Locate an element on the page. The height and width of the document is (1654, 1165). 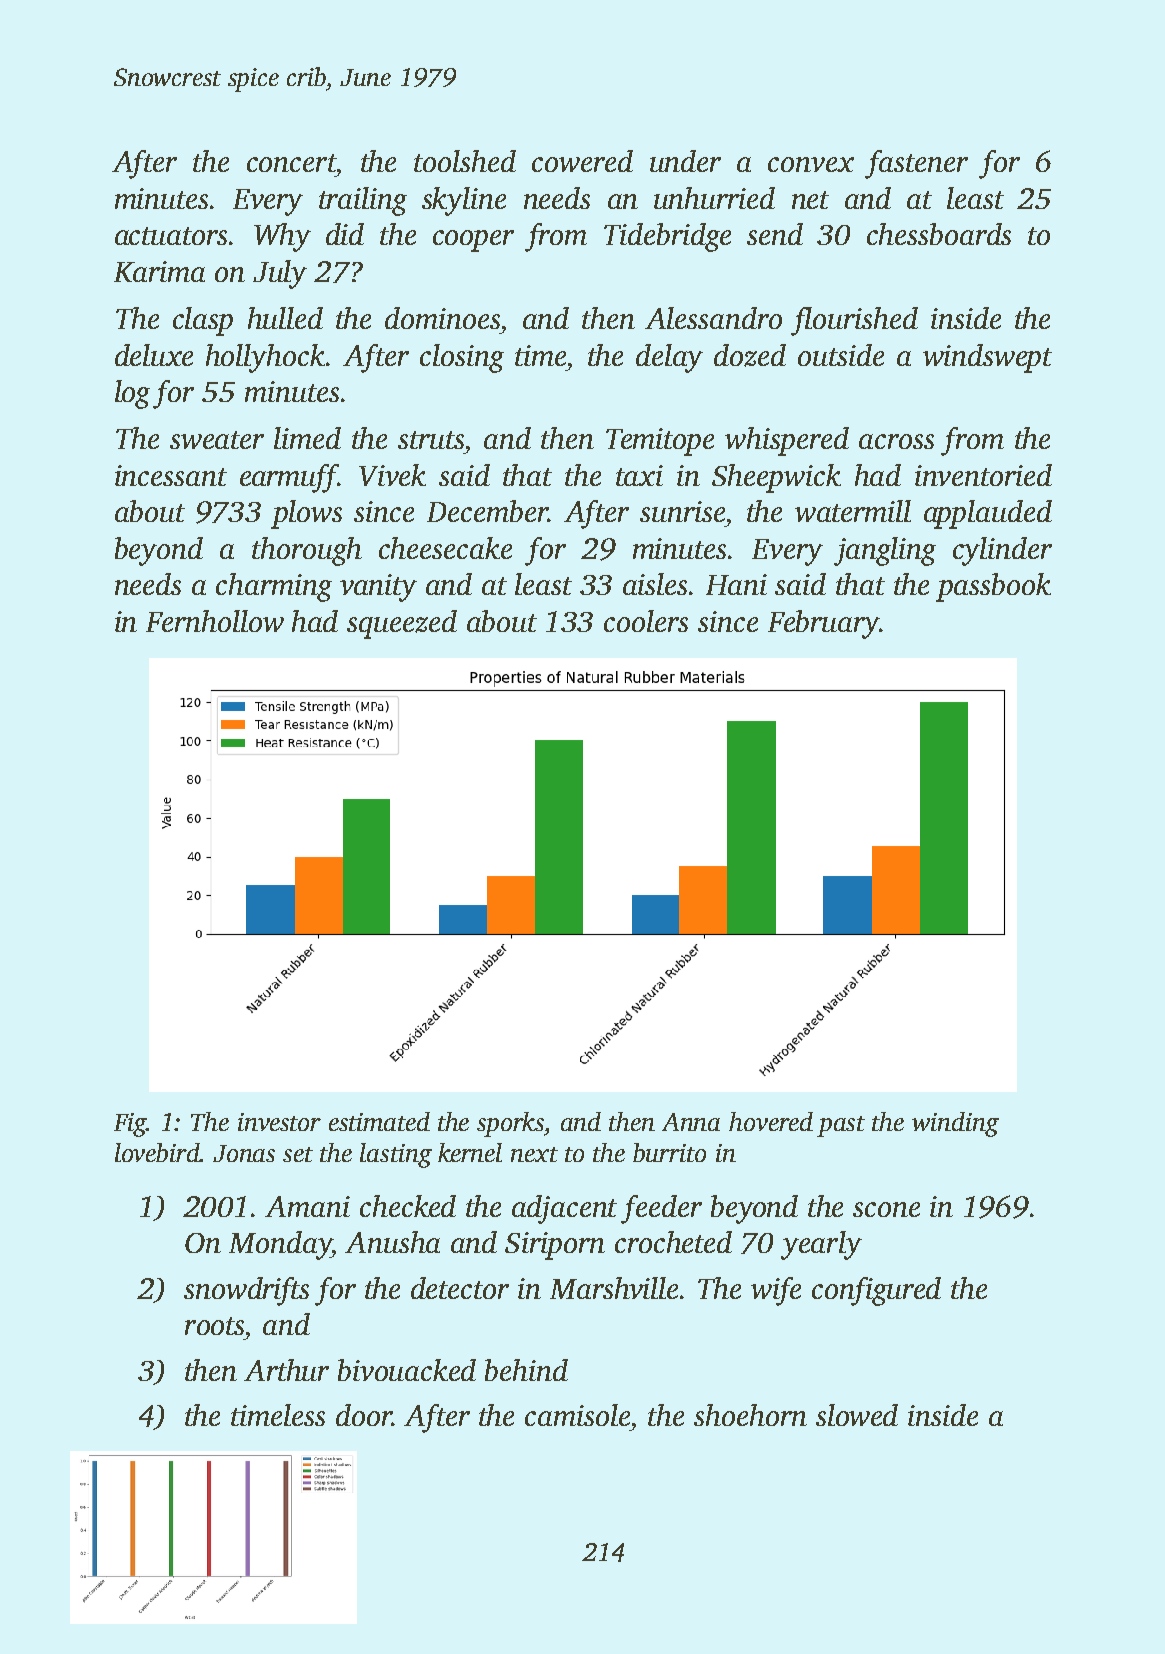
sporks is located at coordinates (511, 1124).
